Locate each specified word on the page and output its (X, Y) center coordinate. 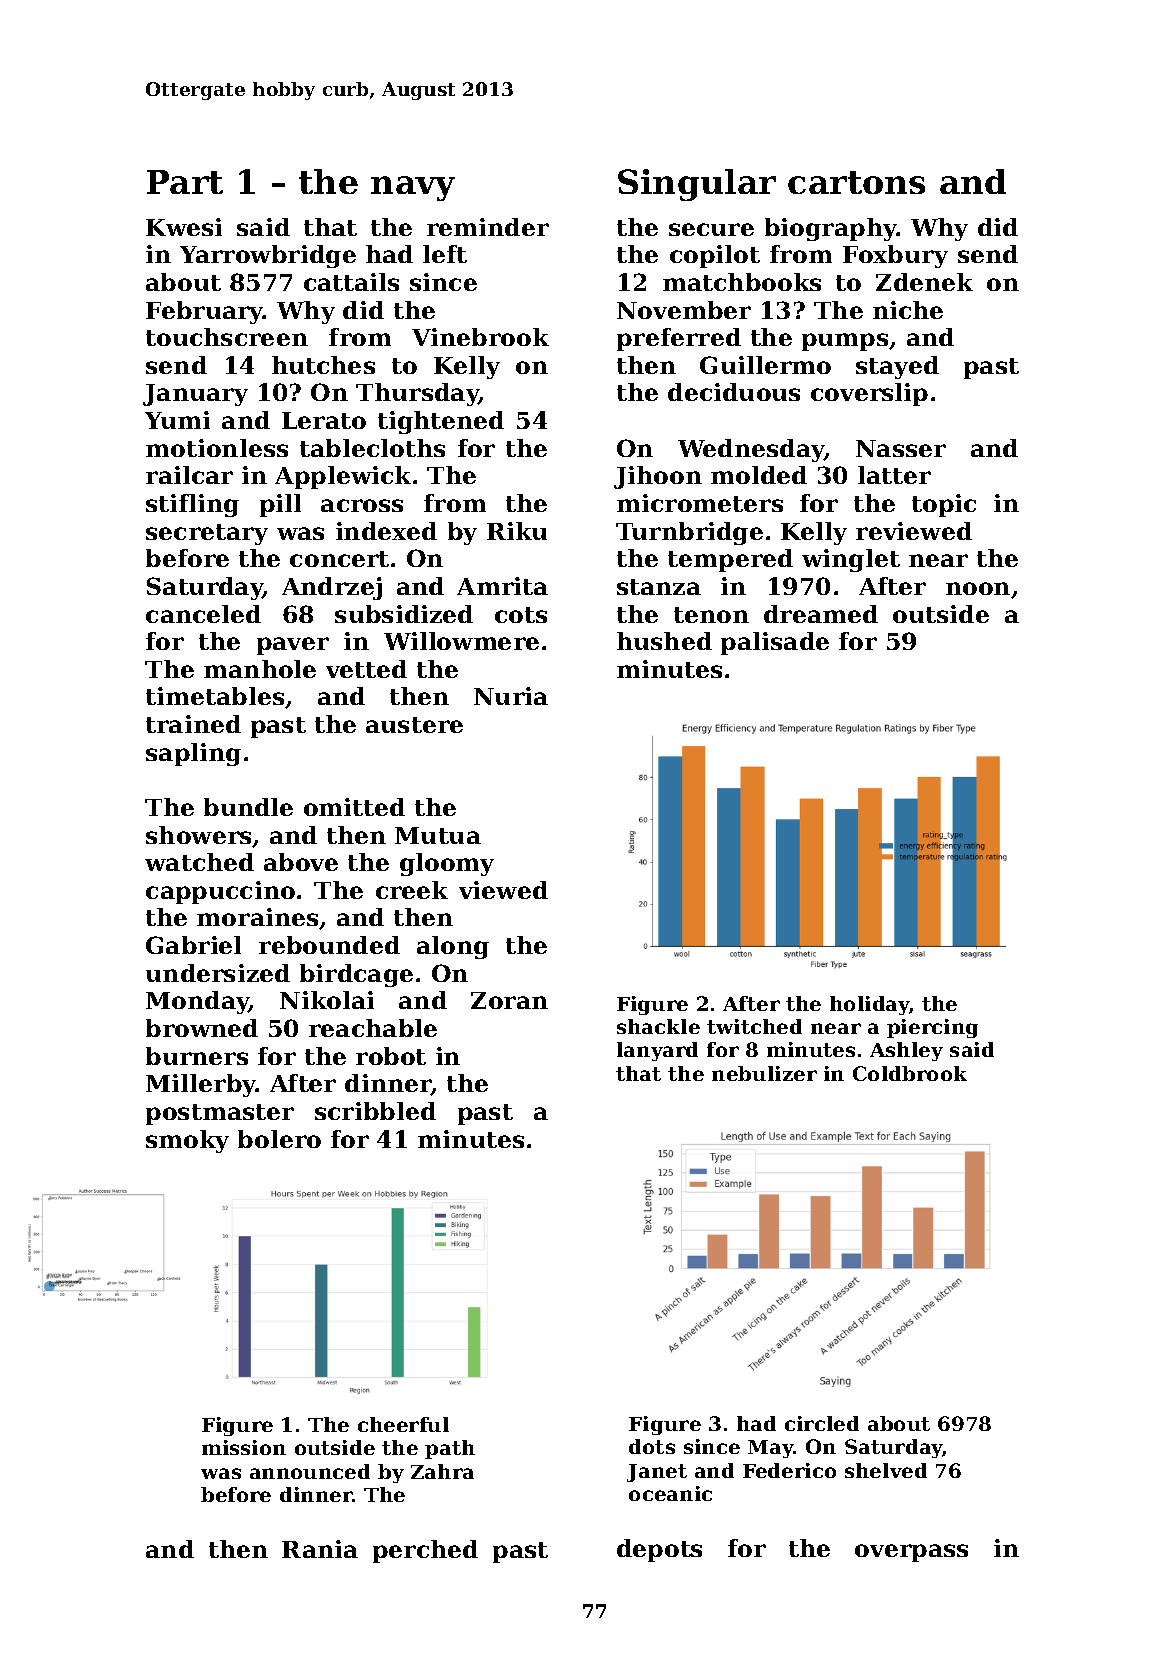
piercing (932, 1028)
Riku (517, 531)
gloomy (447, 864)
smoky (187, 1141)
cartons (856, 182)
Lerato (324, 420)
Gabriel (193, 945)
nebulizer (764, 1073)
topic (944, 505)
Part (185, 182)
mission (244, 1447)
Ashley (906, 1051)
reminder (488, 227)
